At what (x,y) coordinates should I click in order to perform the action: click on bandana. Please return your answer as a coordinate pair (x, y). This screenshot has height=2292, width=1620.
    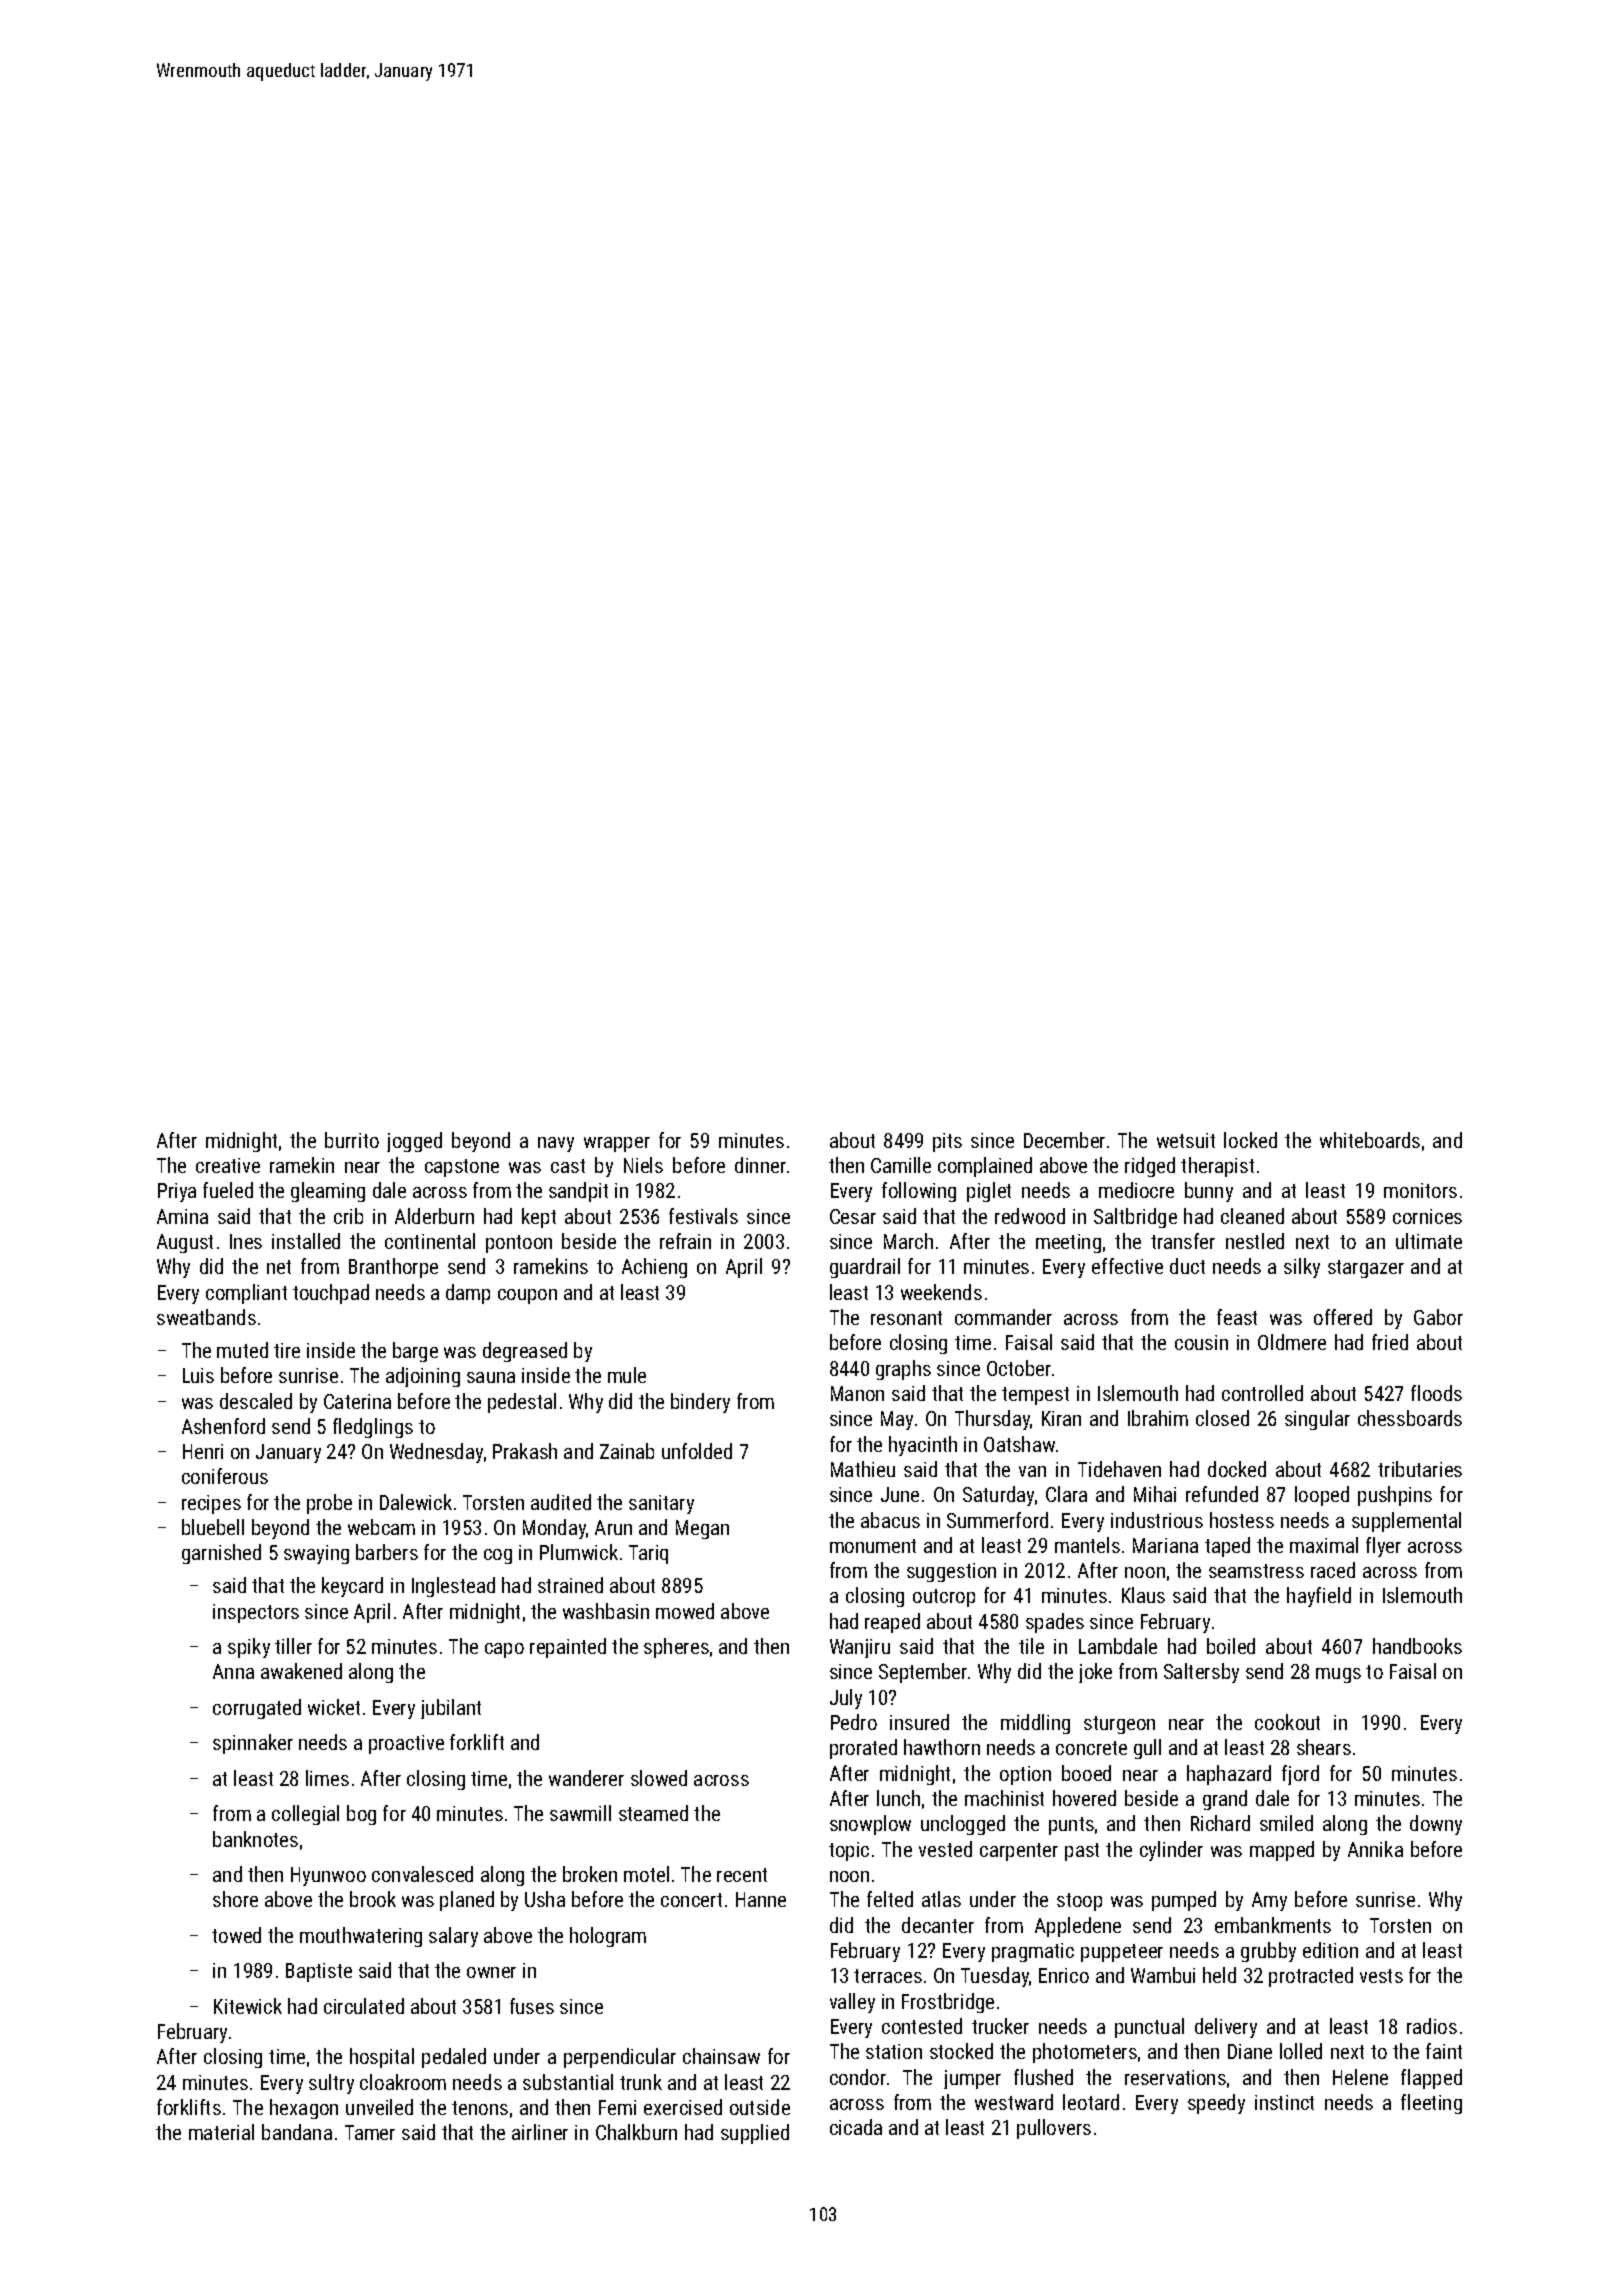
    Looking at the image, I should click on (297, 2132).
